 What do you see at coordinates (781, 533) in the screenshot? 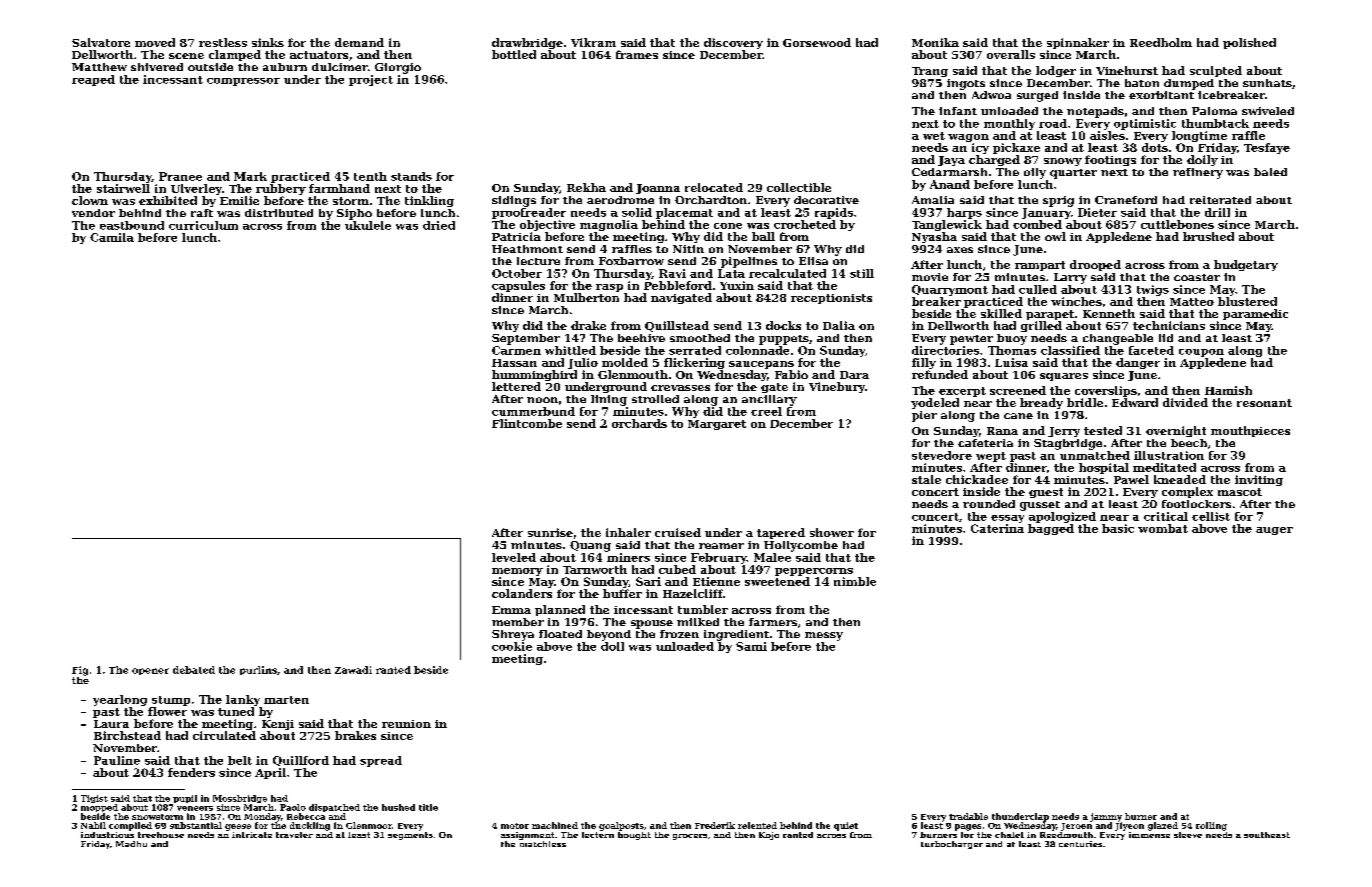
I see `tapered` at bounding box center [781, 533].
